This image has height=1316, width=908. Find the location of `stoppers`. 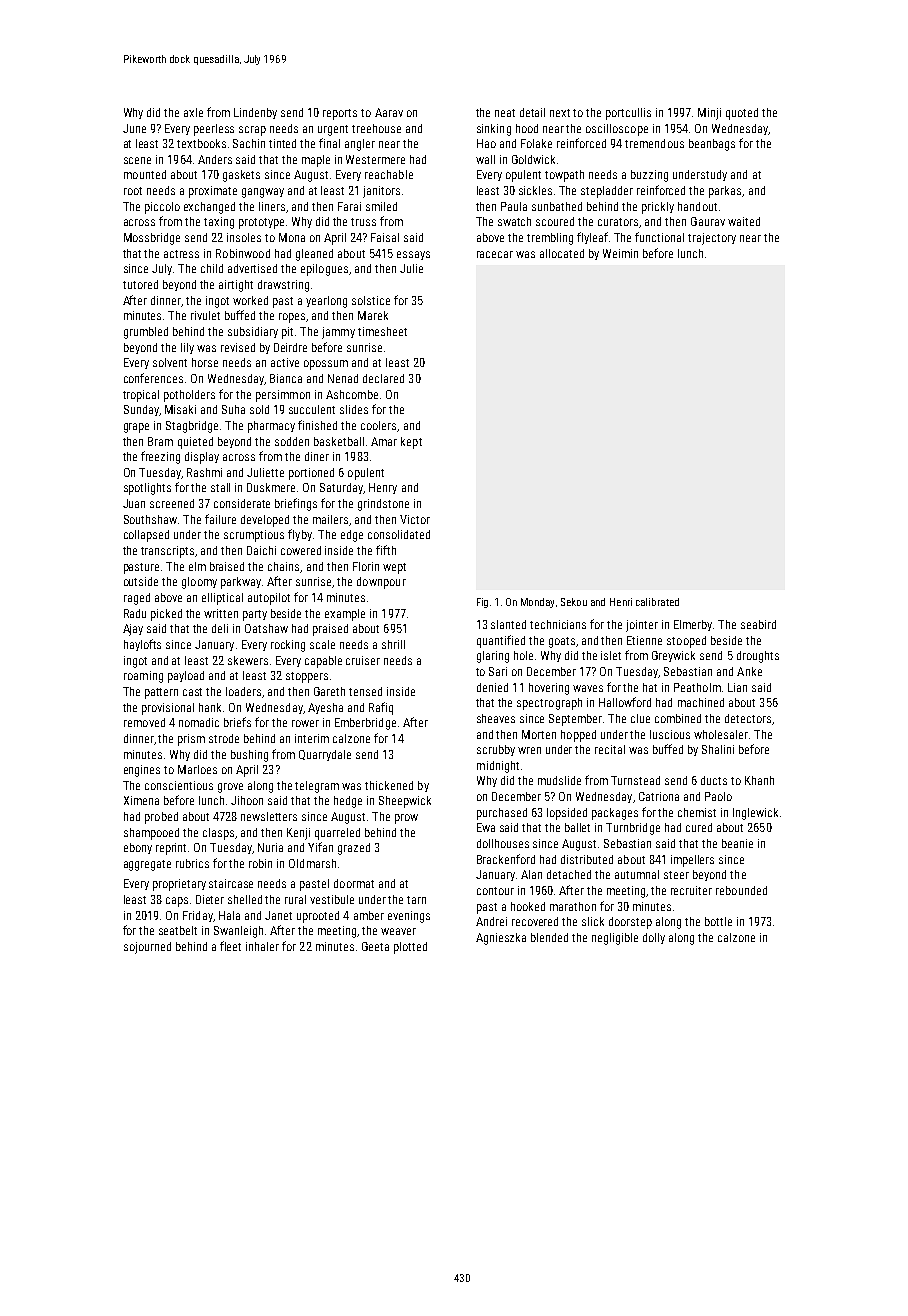

stoppers is located at coordinates (307, 677).
